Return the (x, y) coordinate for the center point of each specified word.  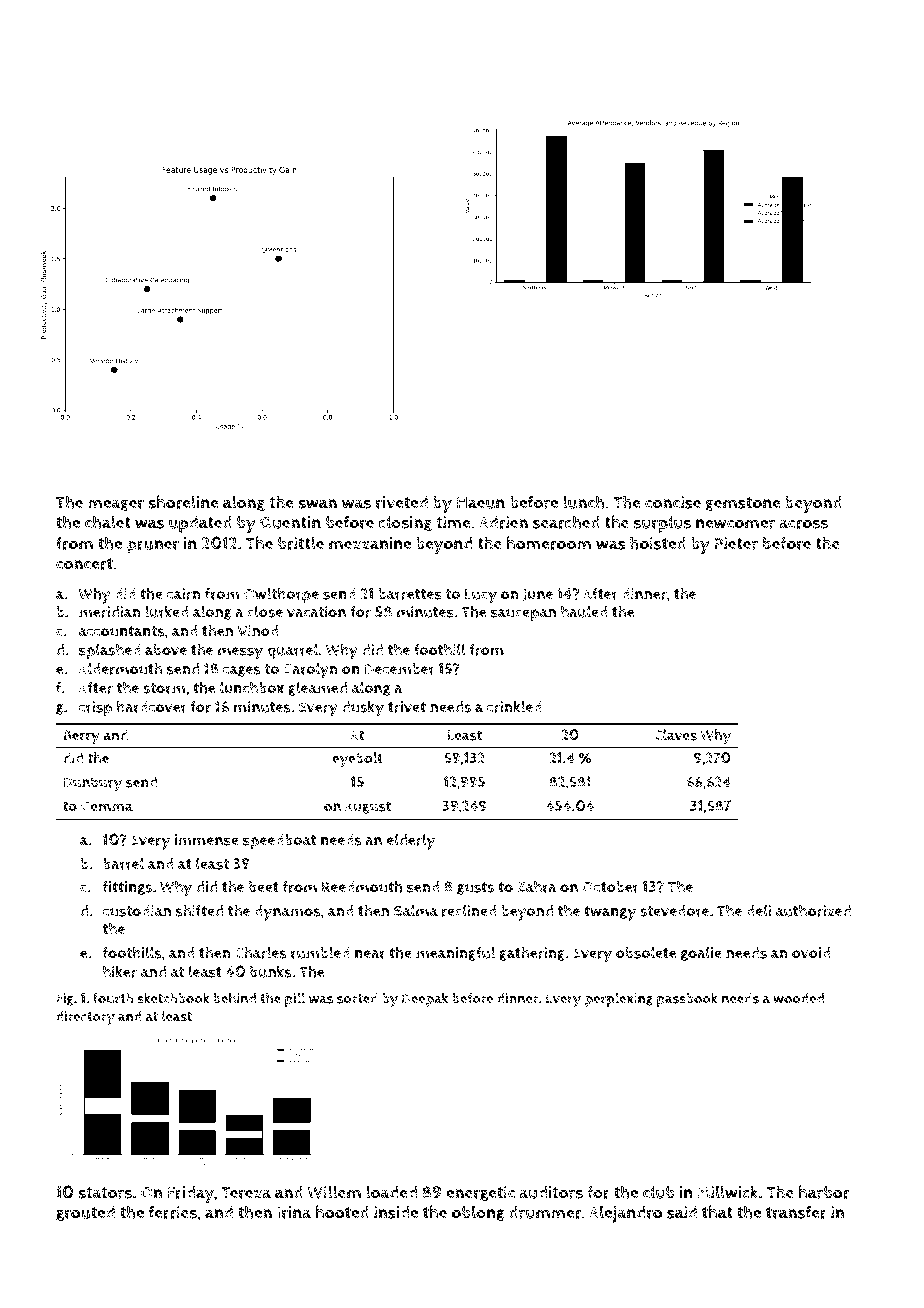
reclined (469, 910)
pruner (153, 547)
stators (105, 1193)
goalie (701, 953)
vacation (316, 612)
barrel (123, 863)
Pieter (736, 543)
